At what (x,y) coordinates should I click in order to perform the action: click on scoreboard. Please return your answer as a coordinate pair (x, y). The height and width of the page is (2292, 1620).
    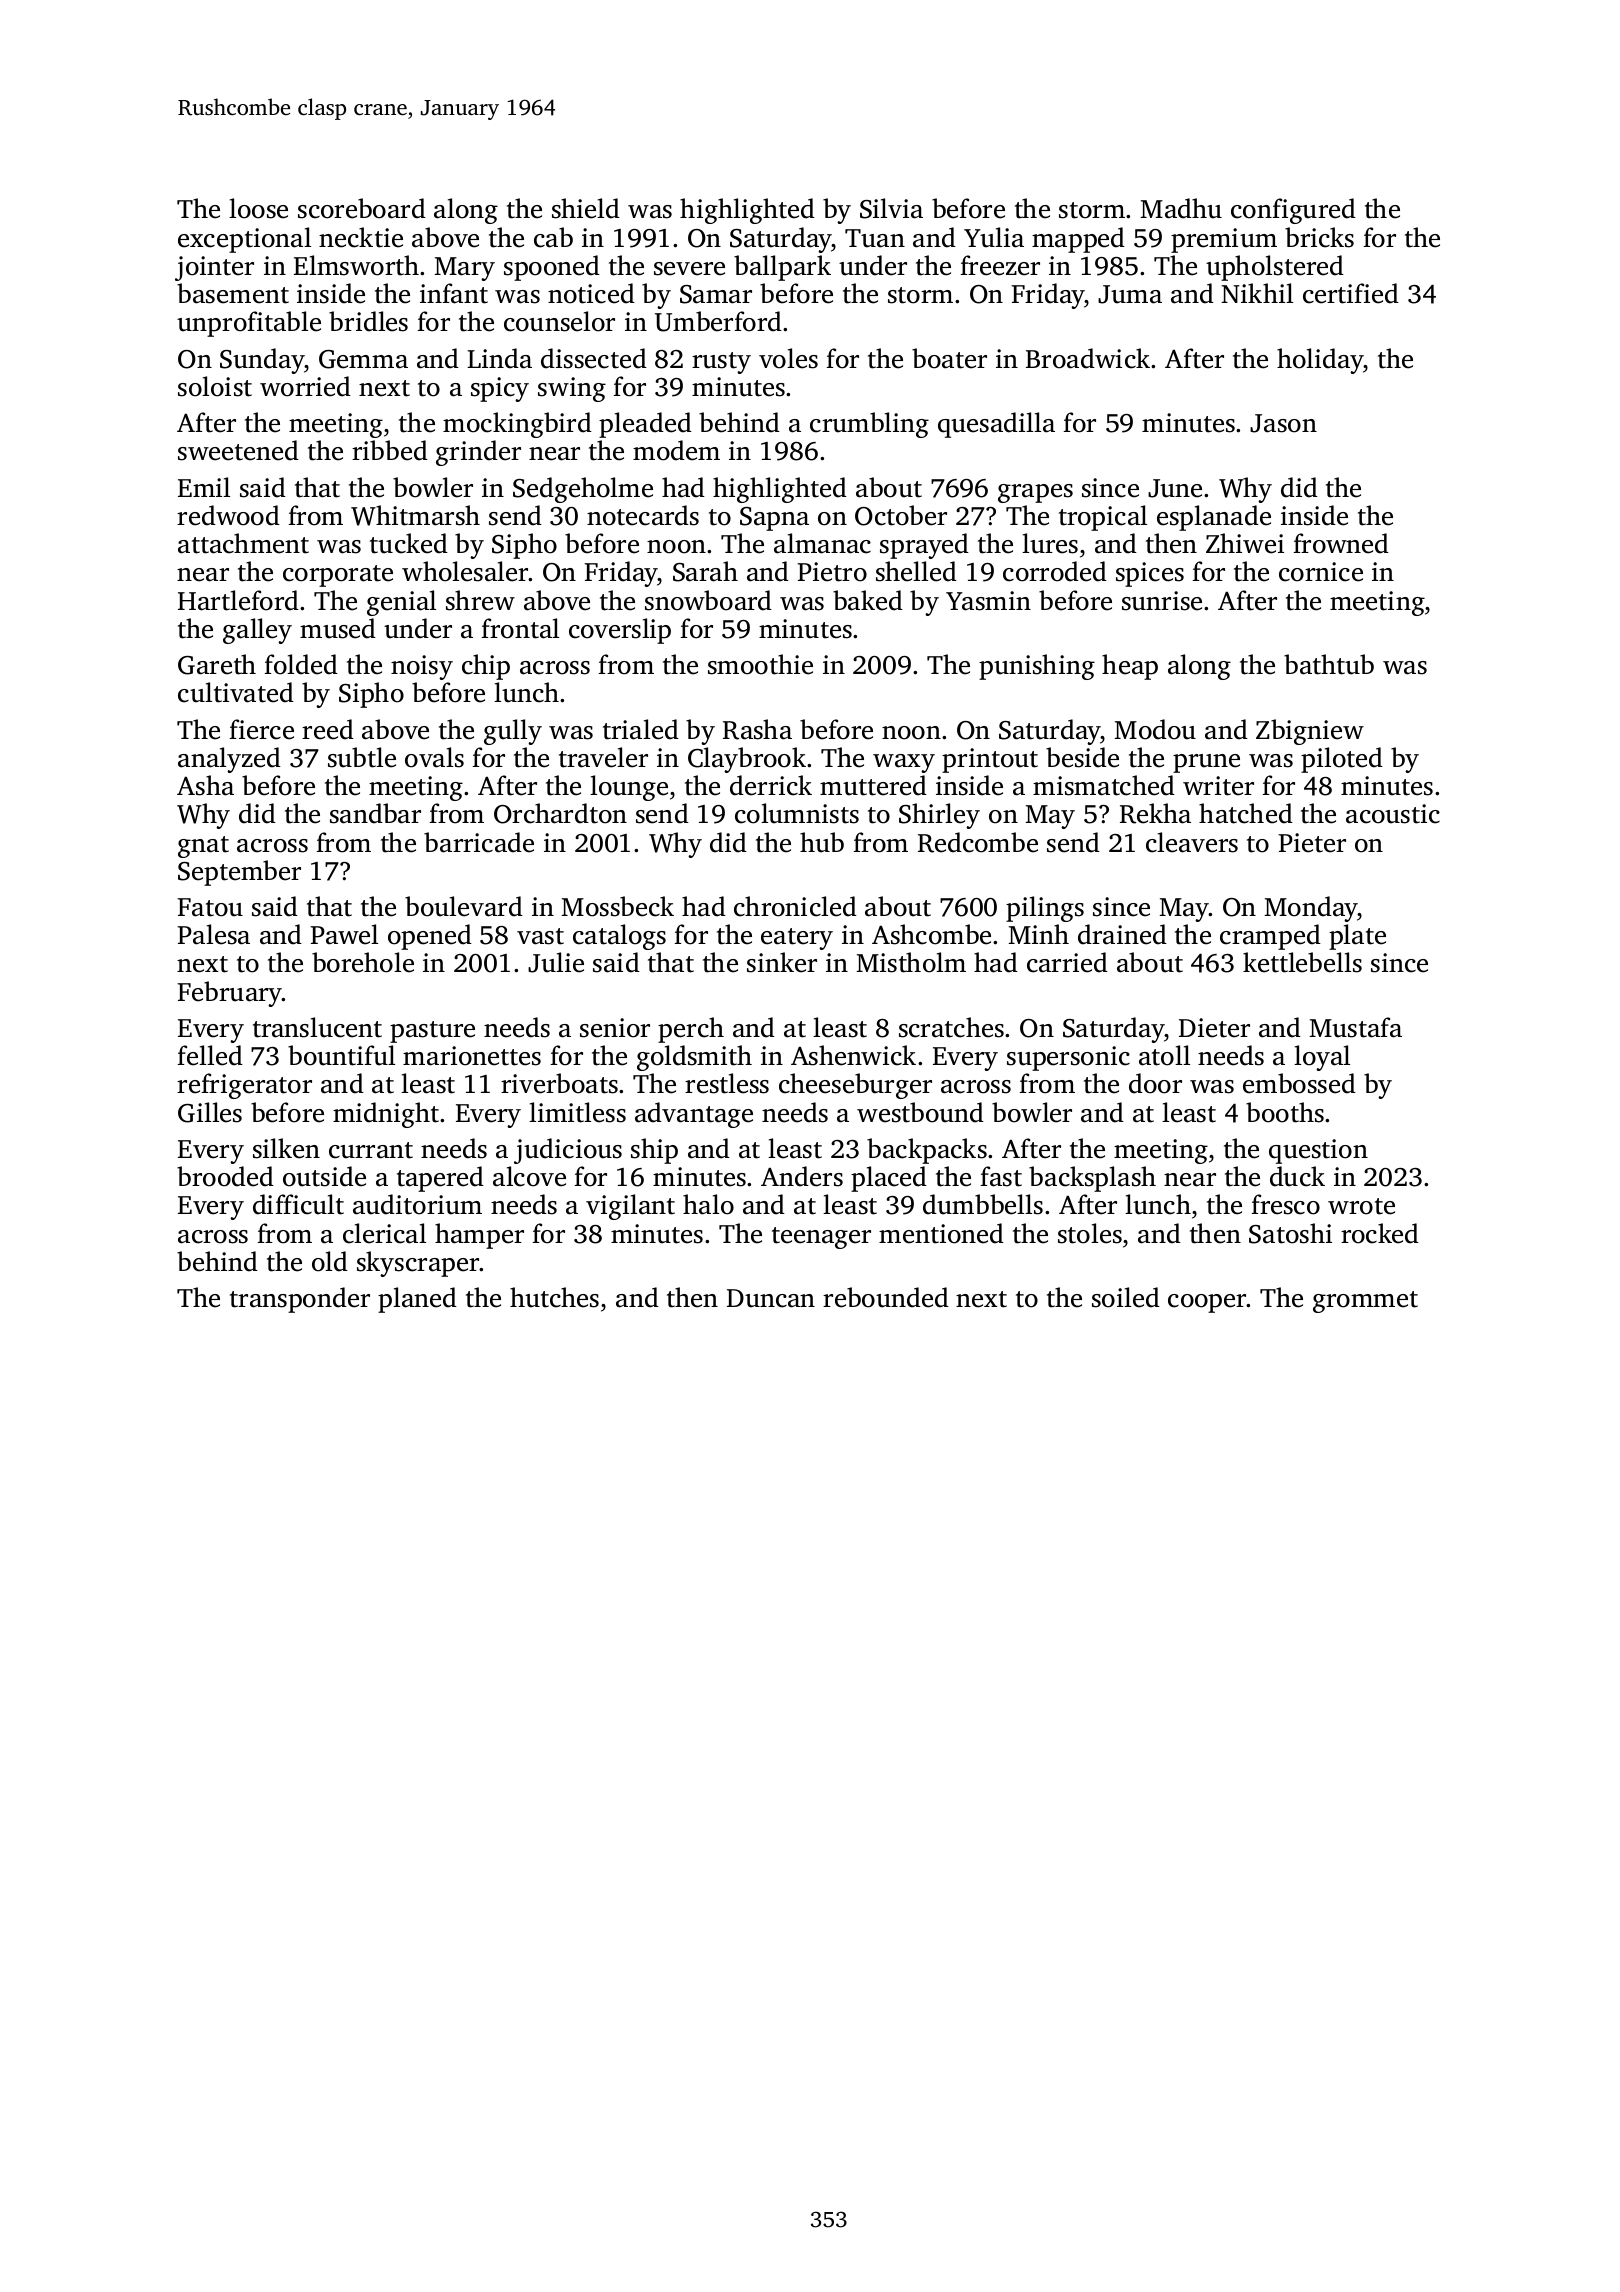
    Looking at the image, I should click on (362, 208).
